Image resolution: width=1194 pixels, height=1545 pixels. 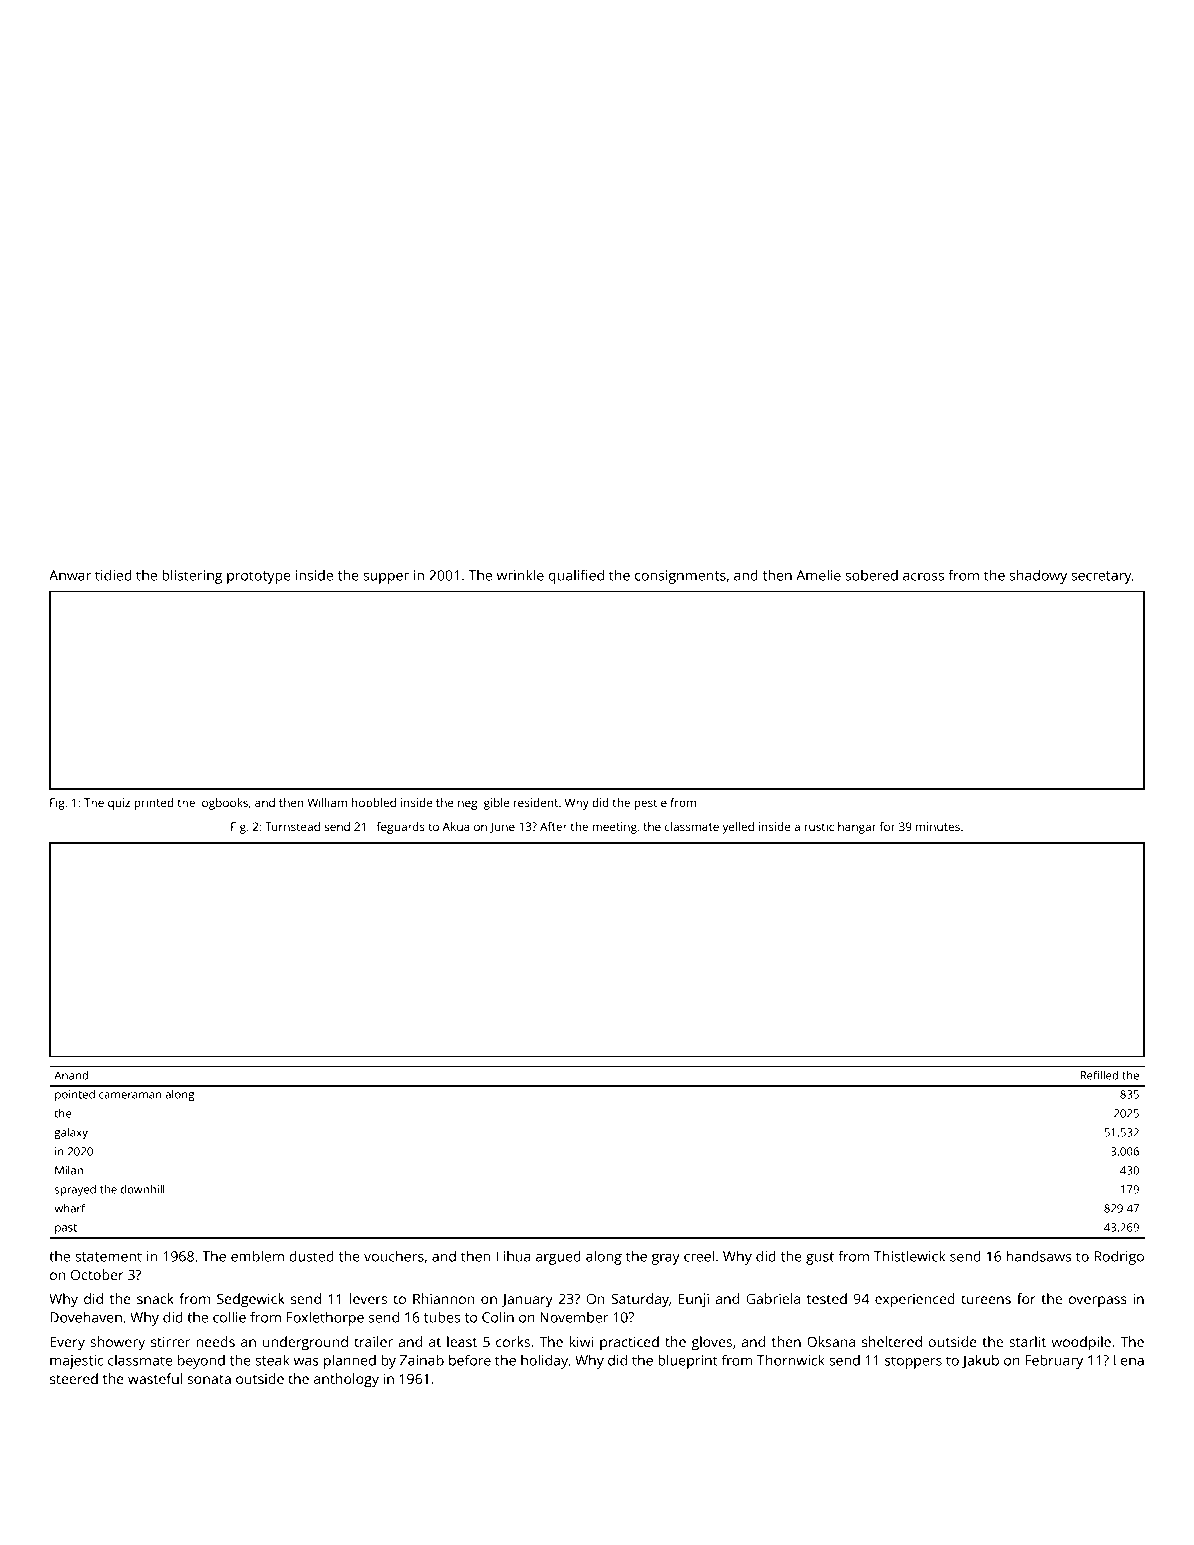 What do you see at coordinates (1098, 1301) in the screenshot?
I see `overpass` at bounding box center [1098, 1301].
